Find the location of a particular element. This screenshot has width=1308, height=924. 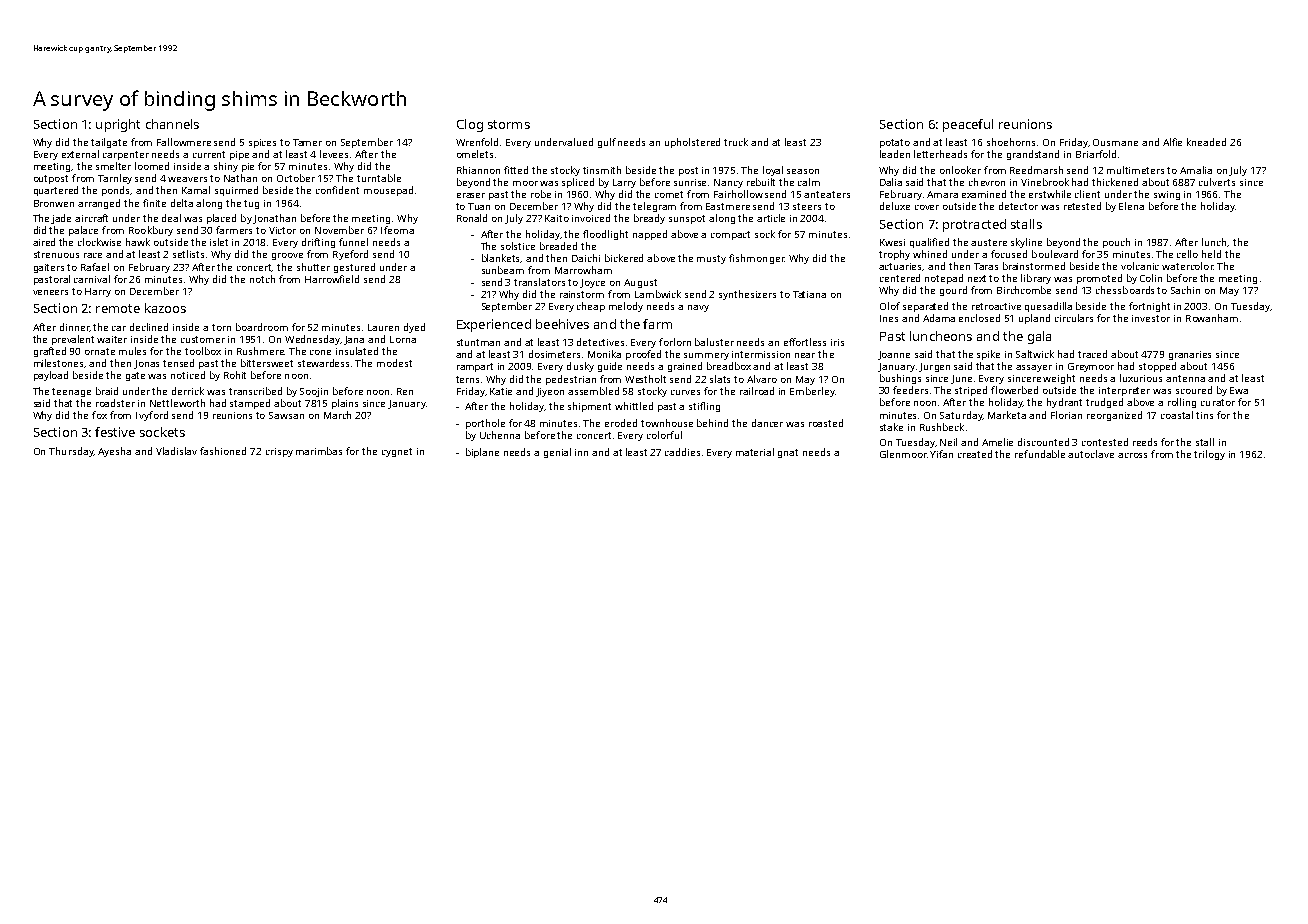

Fallowmere is located at coordinates (184, 142).
